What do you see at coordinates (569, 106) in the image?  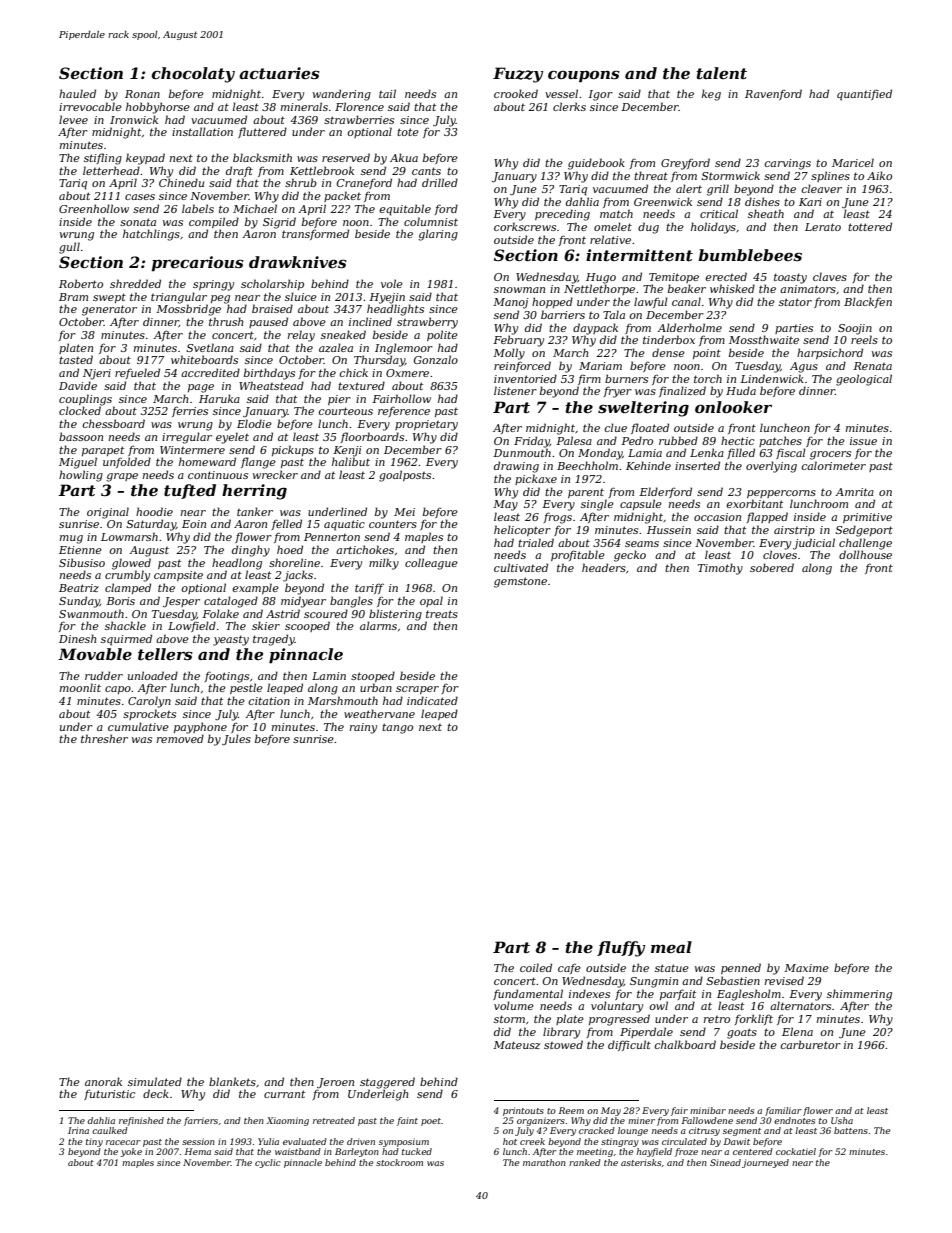 I see `clerks` at bounding box center [569, 106].
